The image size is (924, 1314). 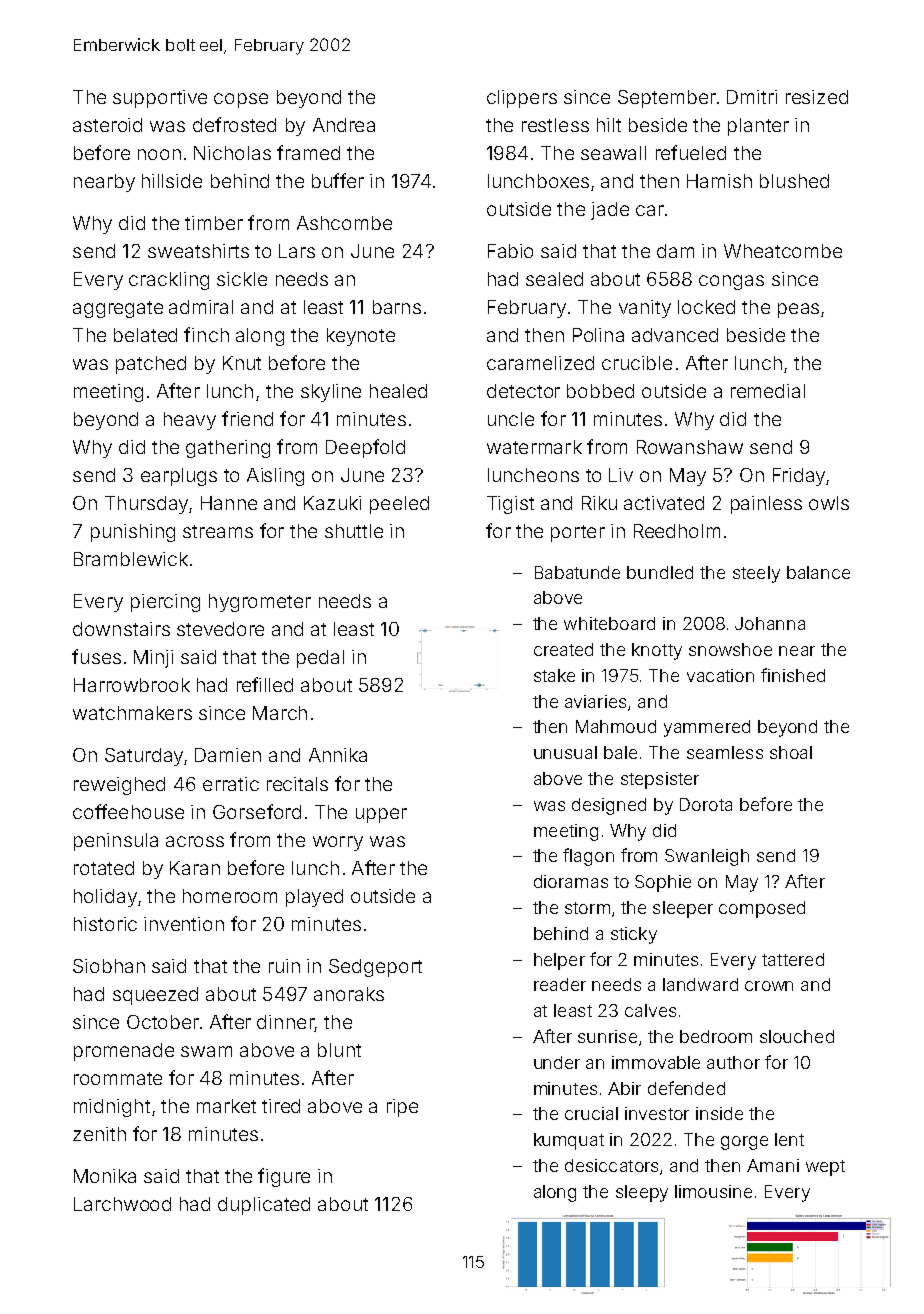 What do you see at coordinates (522, 99) in the document?
I see `clippers` at bounding box center [522, 99].
